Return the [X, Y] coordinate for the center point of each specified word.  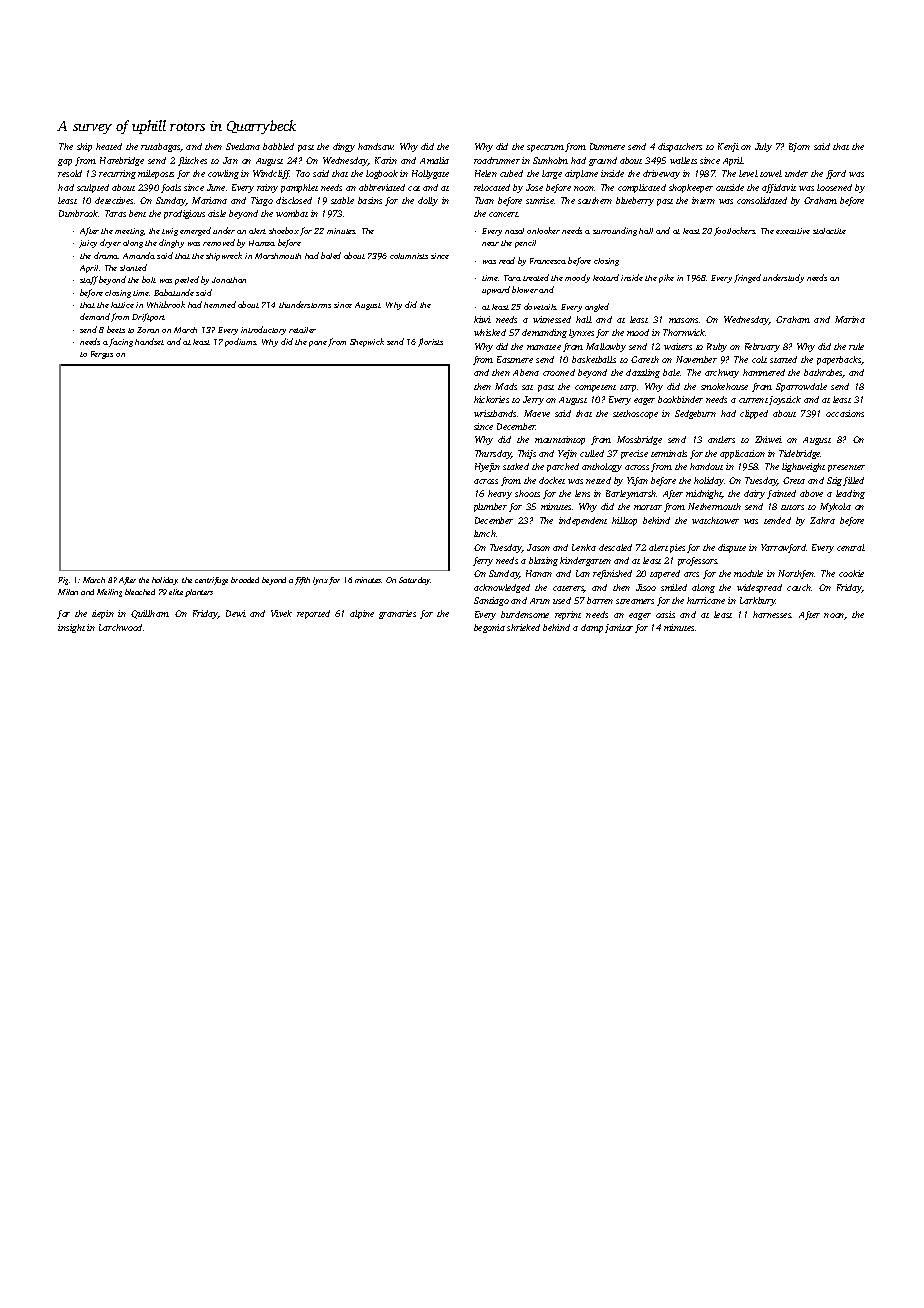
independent [583, 521]
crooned [559, 372]
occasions [845, 413]
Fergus [102, 355]
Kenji [728, 147]
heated [109, 146]
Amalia [434, 160]
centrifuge [211, 581]
